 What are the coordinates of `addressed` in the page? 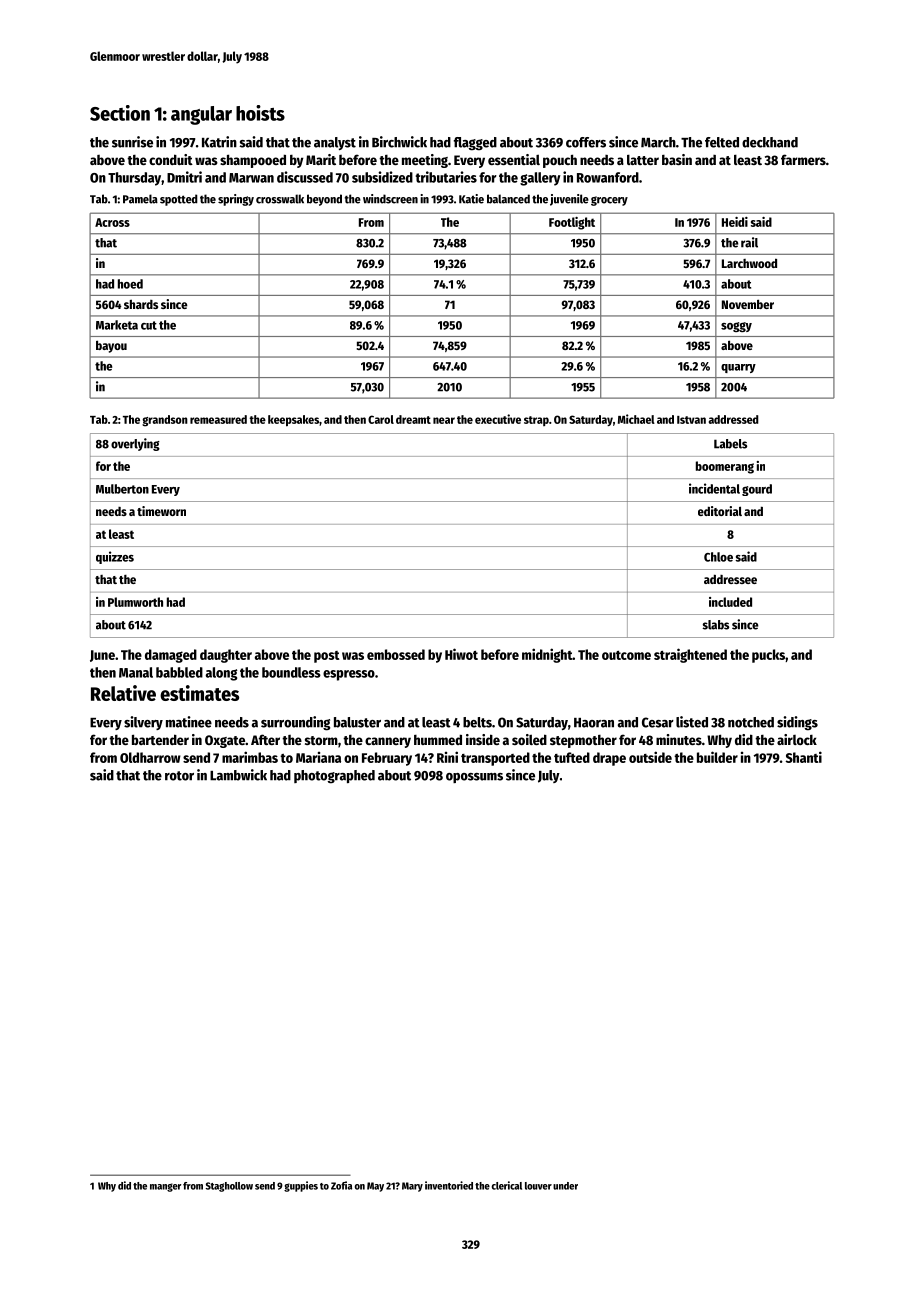 It's located at (734, 419).
